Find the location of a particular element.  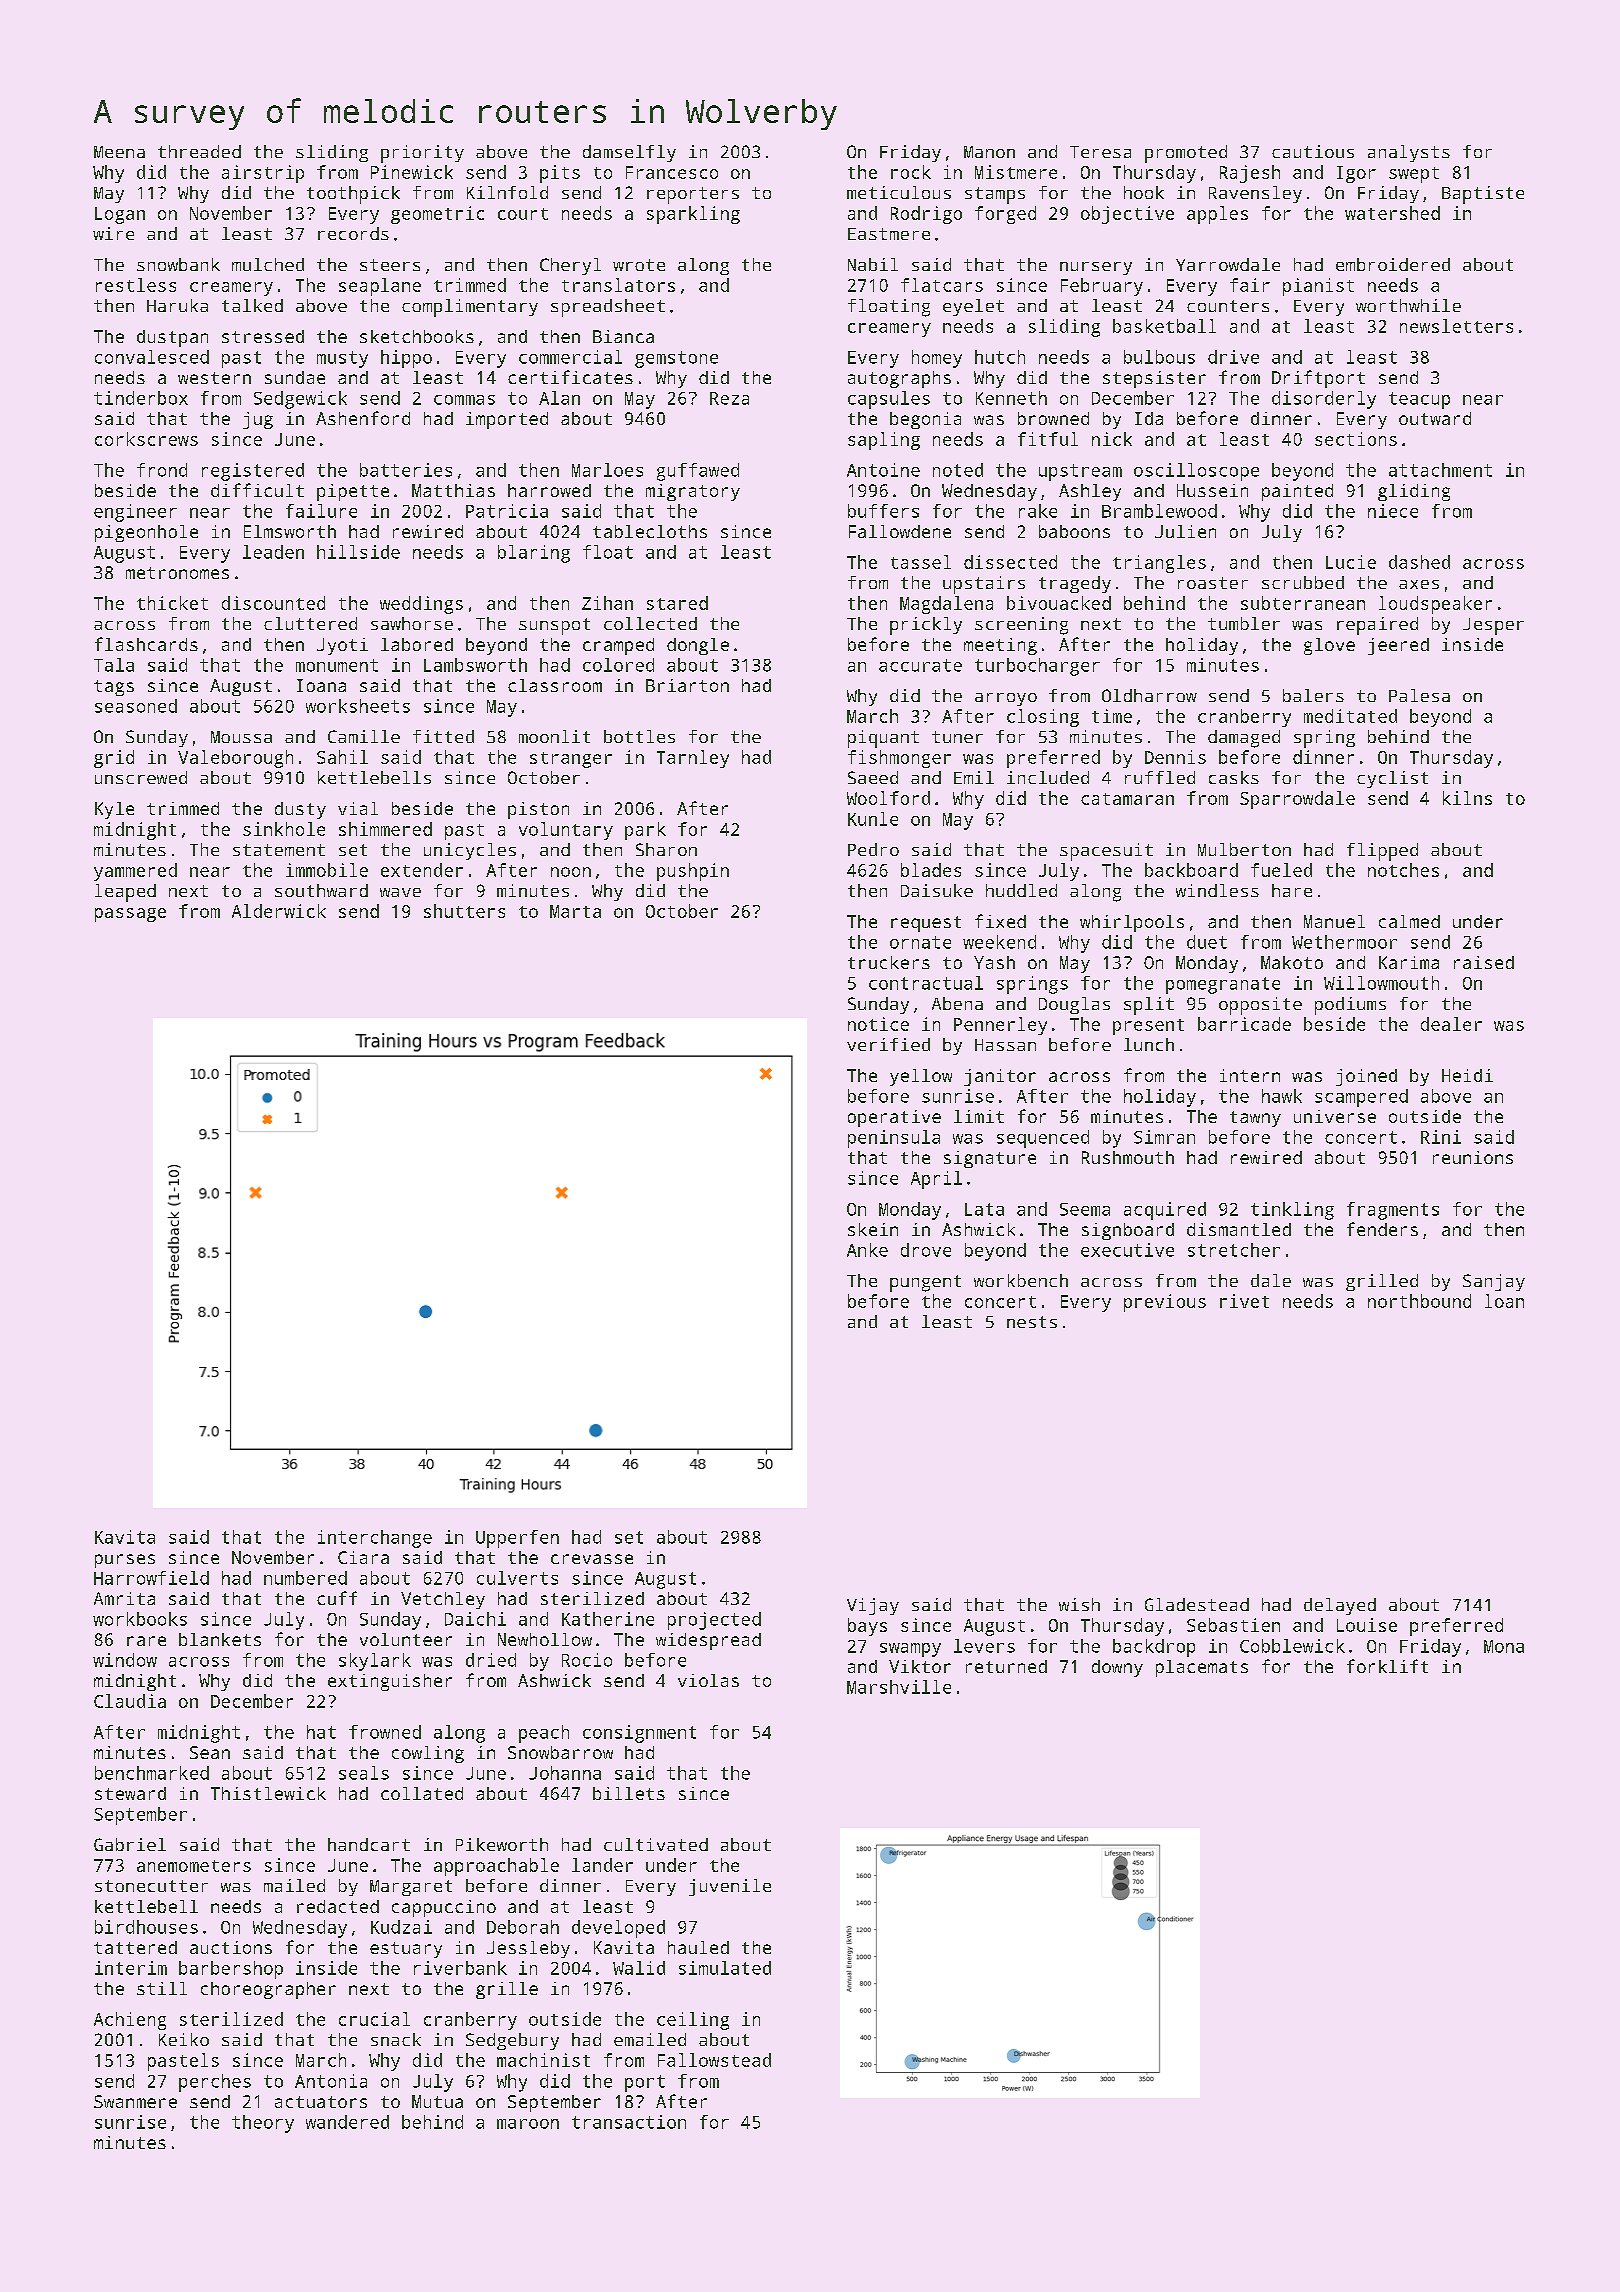

drove is located at coordinates (926, 1250).
